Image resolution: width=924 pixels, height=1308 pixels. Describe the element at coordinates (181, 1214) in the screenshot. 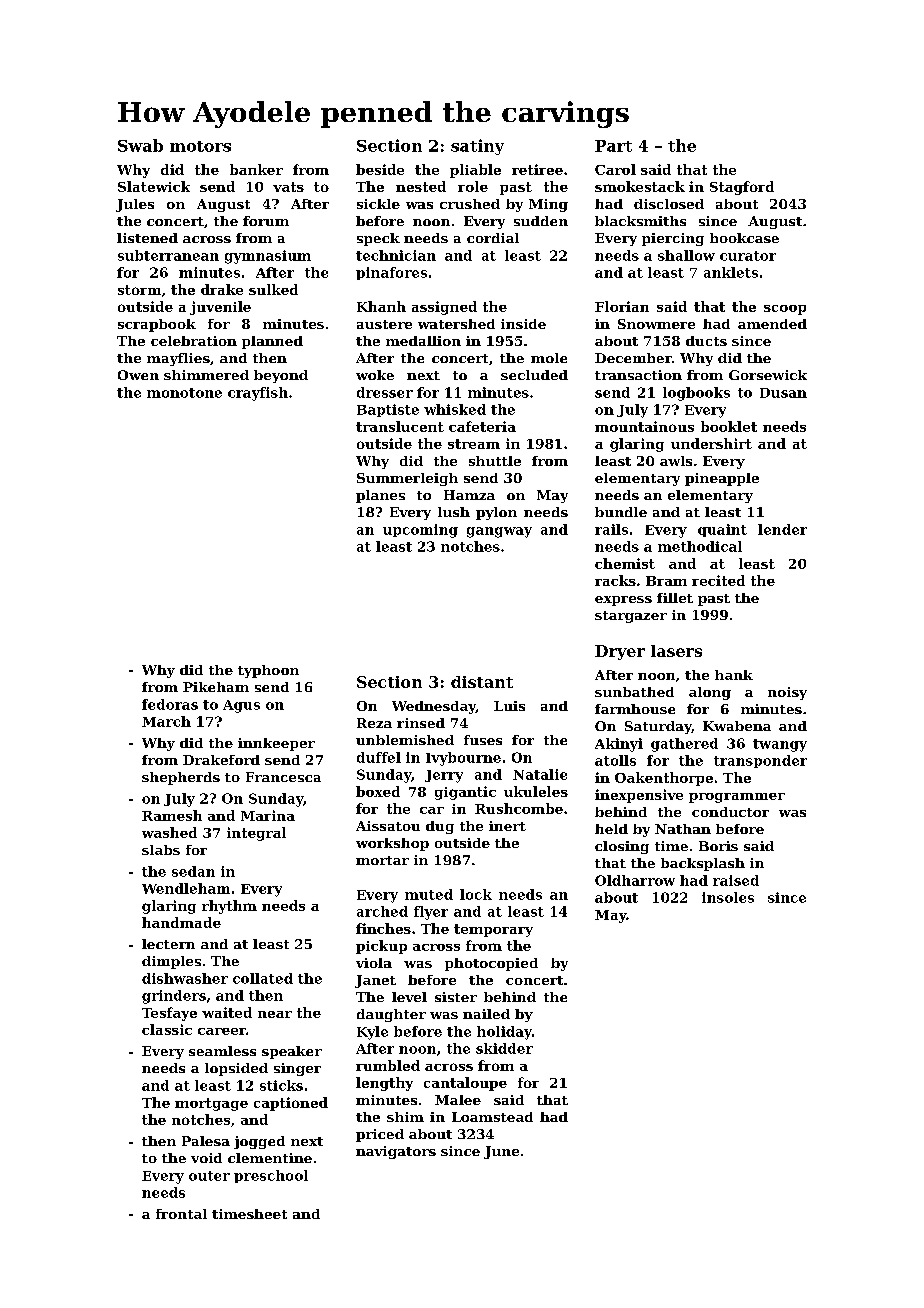

I see `frontal` at that location.
